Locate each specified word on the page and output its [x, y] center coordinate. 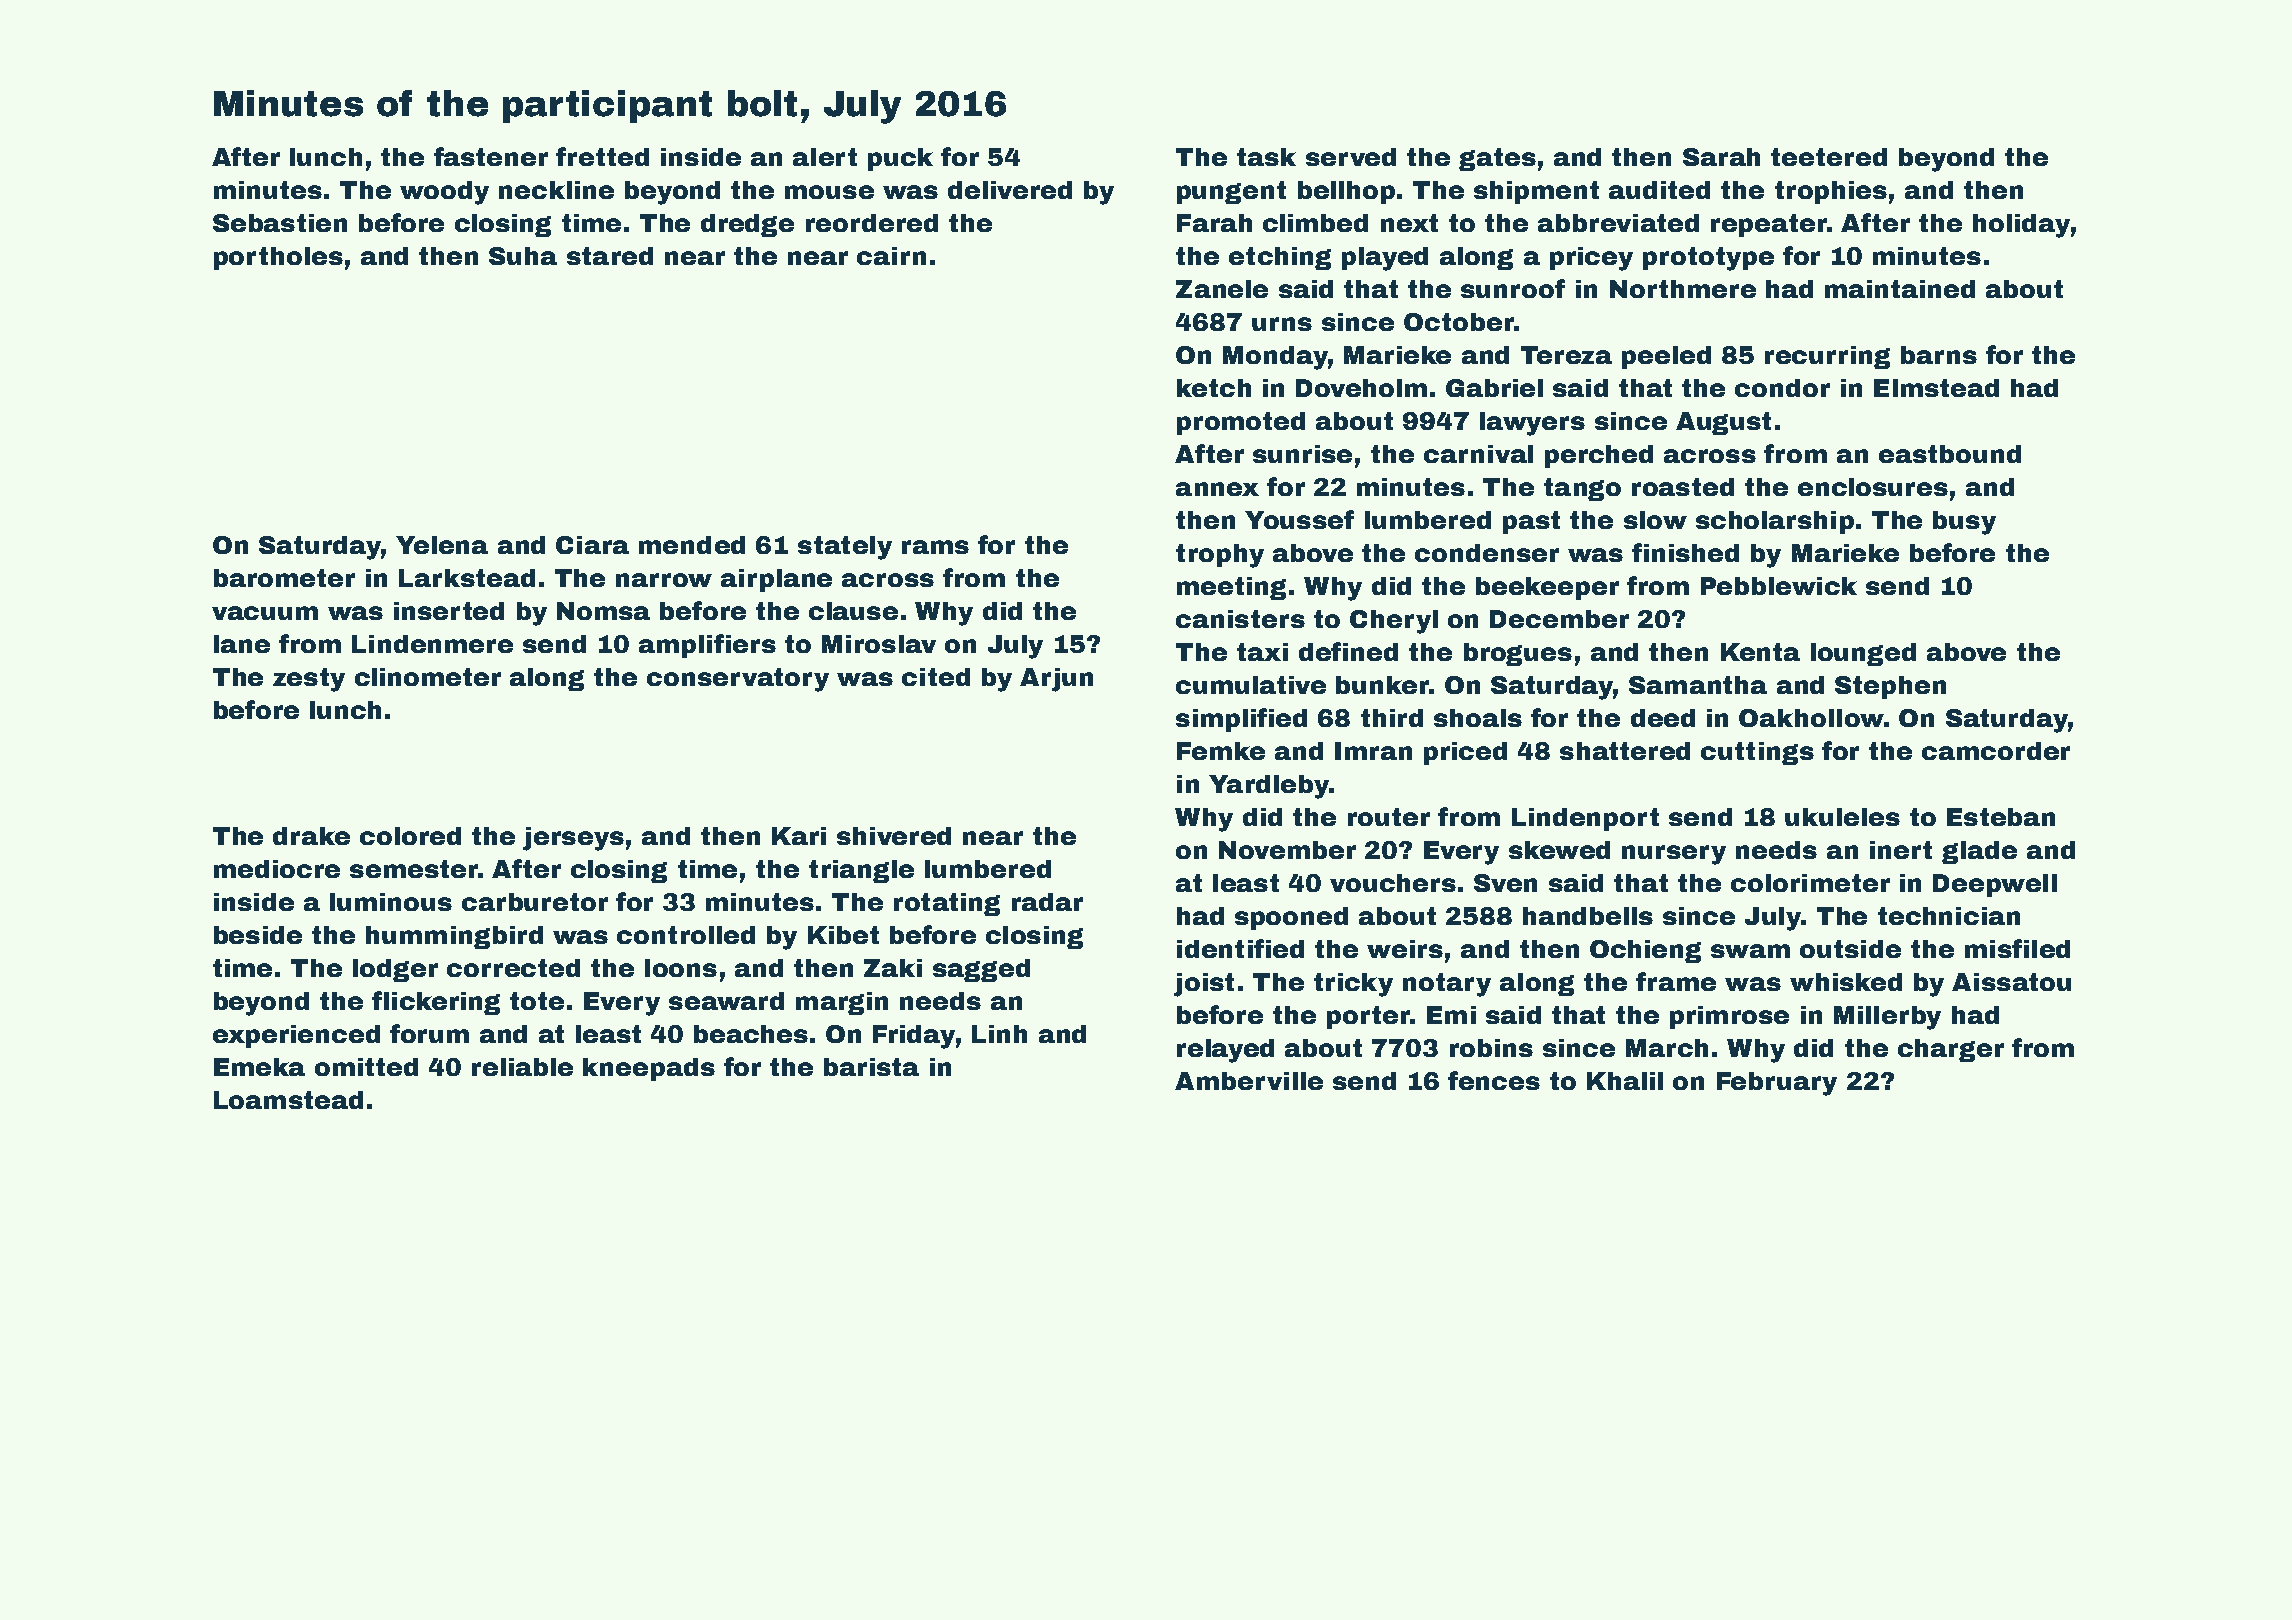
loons [681, 968]
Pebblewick [1779, 586]
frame [1676, 981]
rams [935, 547]
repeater [1768, 225]
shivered [894, 836]
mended [692, 545]
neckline [556, 190]
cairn [891, 256]
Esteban [2001, 817]
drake [311, 836]
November [1287, 850]
